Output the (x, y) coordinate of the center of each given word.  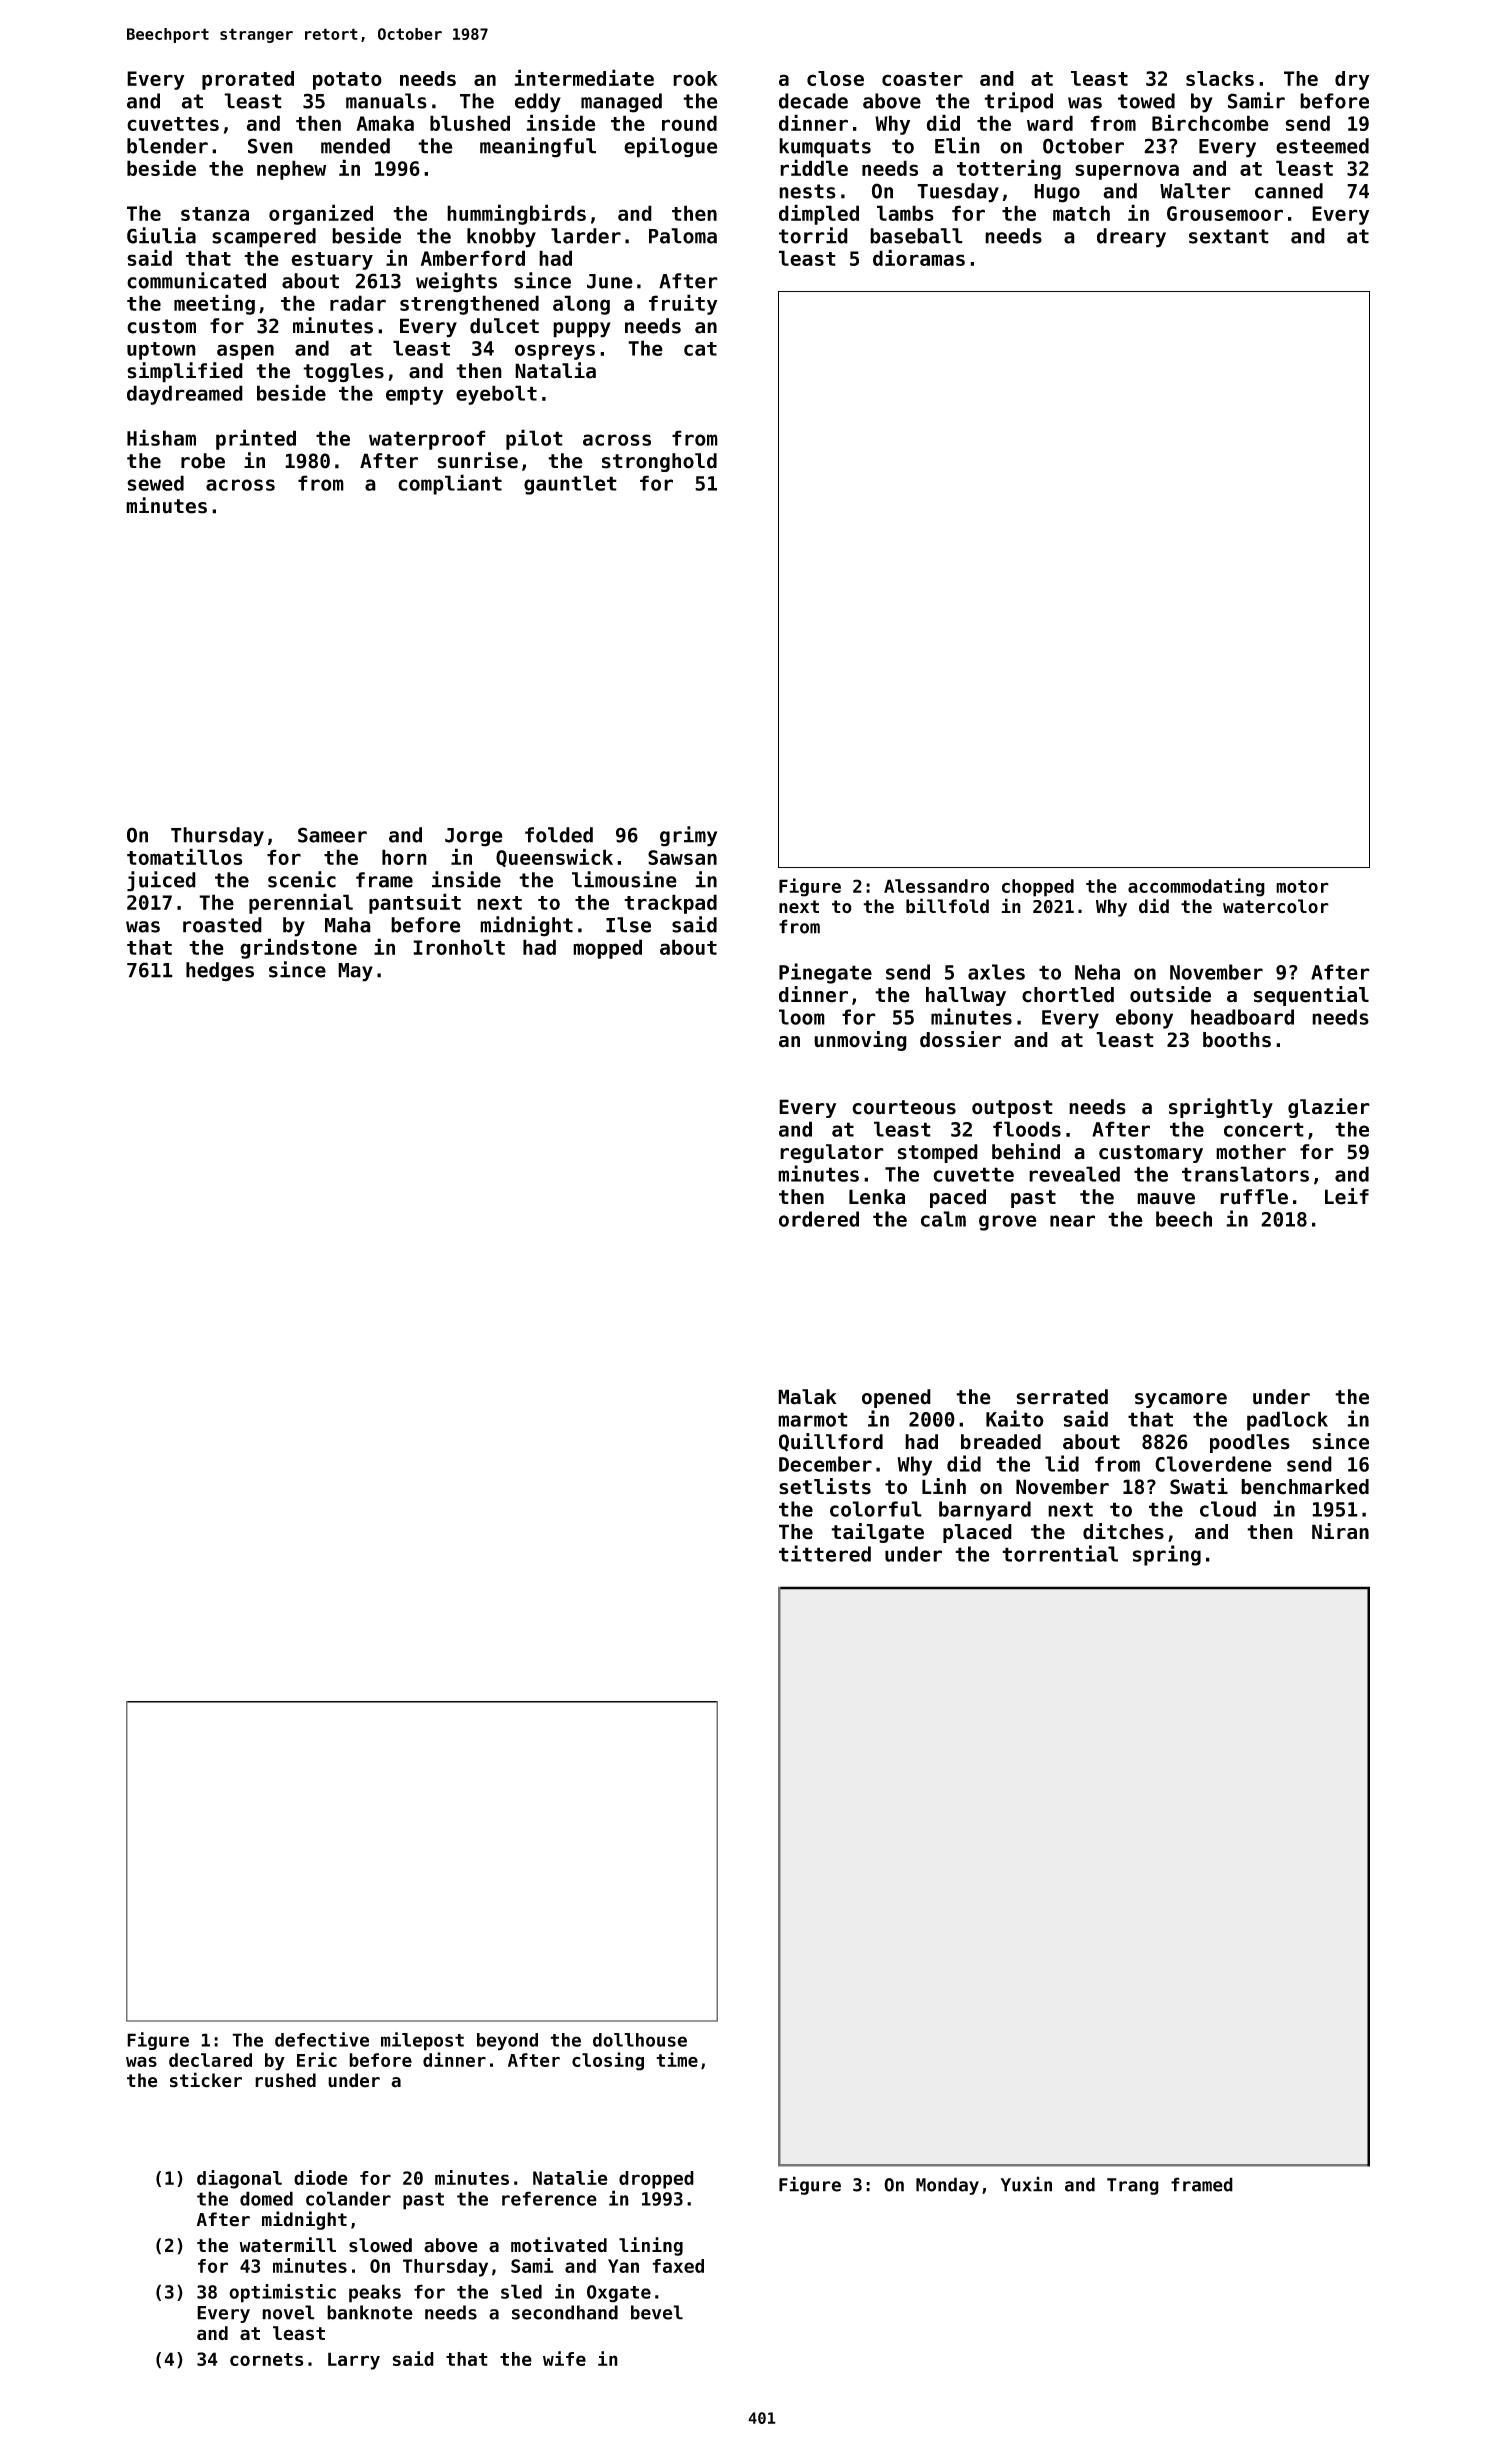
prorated (248, 80)
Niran (1340, 1531)
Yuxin (1026, 2184)
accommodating (1196, 887)
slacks (1220, 78)
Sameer (332, 835)
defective (322, 2039)
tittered (825, 1553)
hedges (220, 972)
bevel (657, 2312)
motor (1302, 886)
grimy (688, 836)
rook (695, 78)
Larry (354, 2361)
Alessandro (936, 886)
